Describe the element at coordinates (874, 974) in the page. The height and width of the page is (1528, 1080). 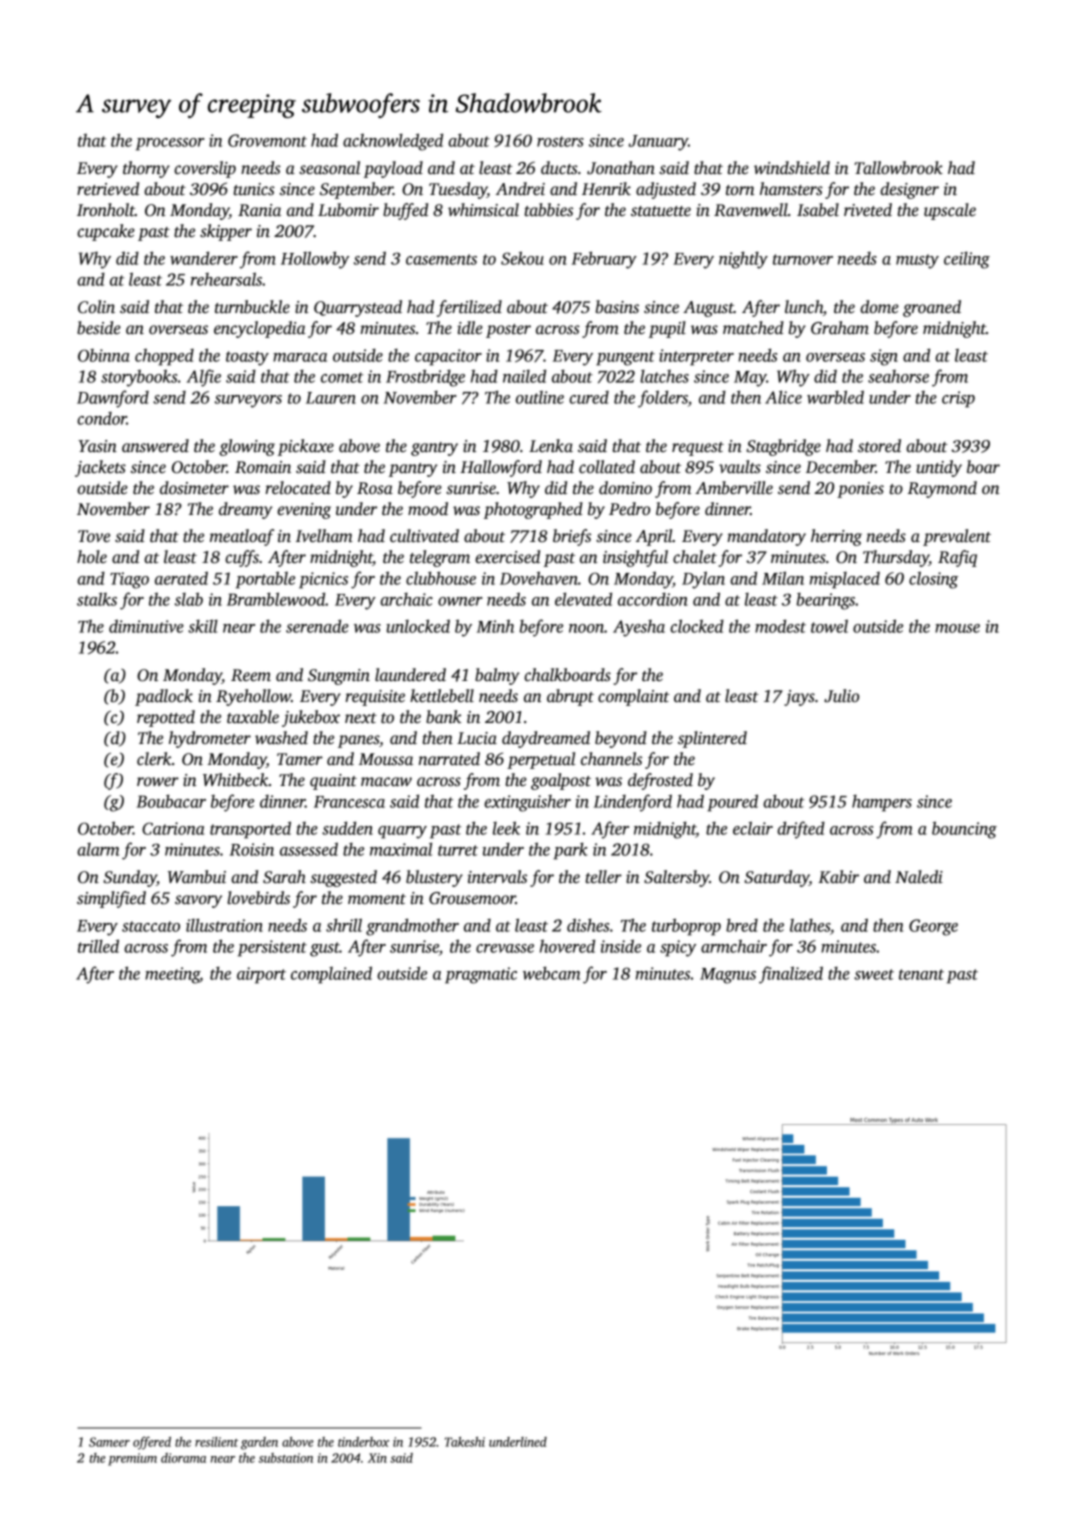
I see `sweet` at that location.
